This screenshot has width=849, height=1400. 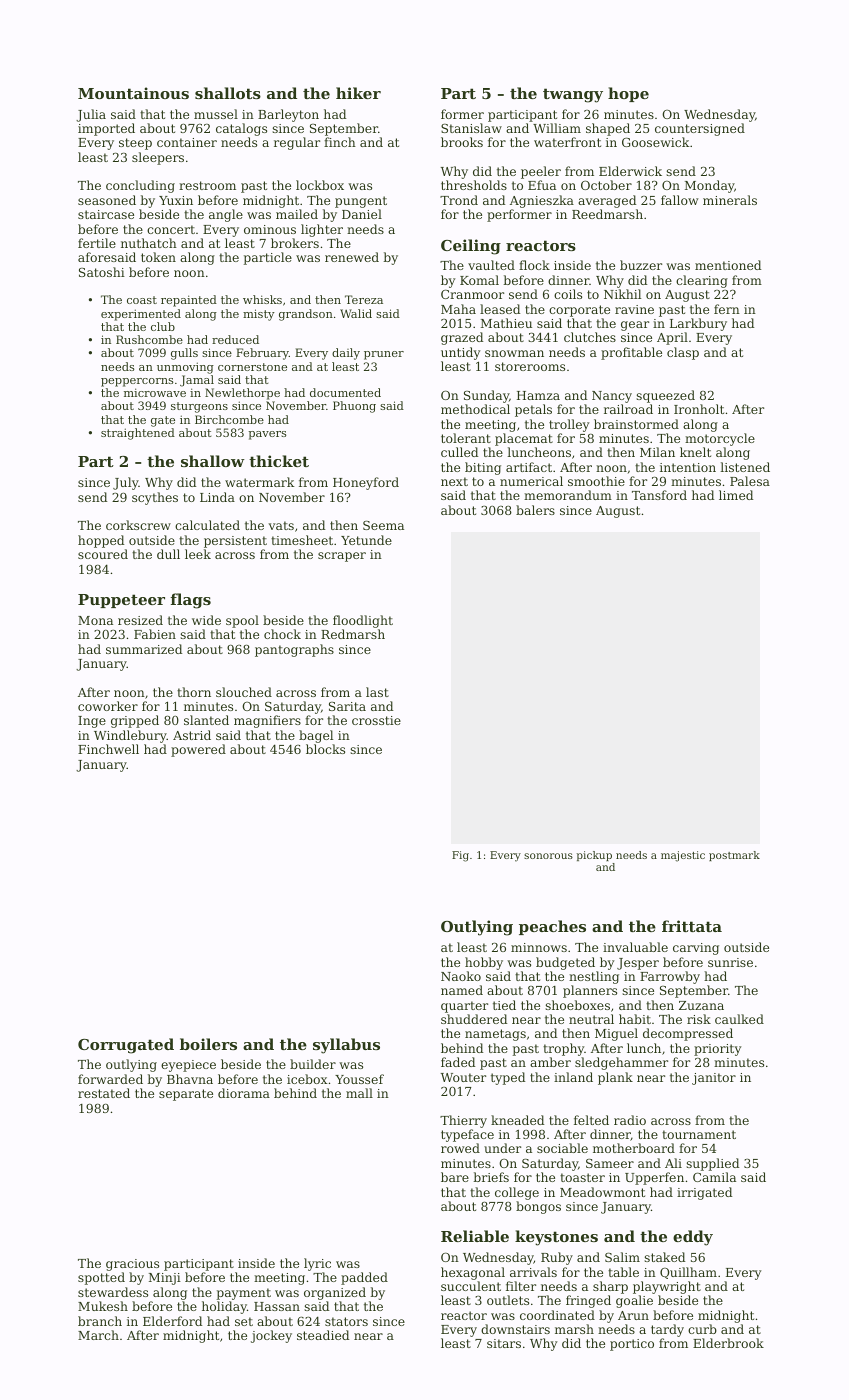 What do you see at coordinates (352, 257) in the screenshot?
I see `renewed` at bounding box center [352, 257].
